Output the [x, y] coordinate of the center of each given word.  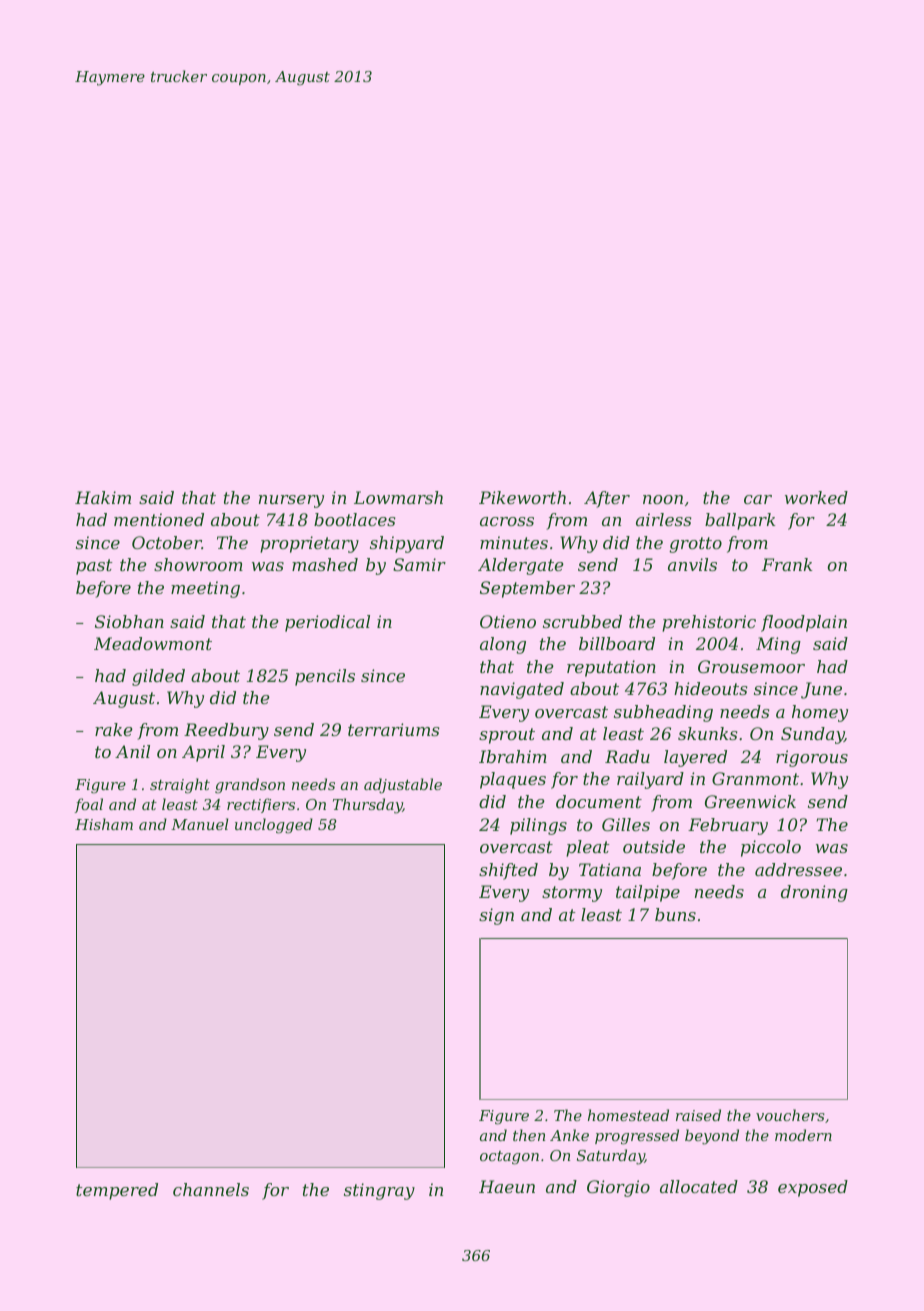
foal [89, 805]
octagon [509, 1158]
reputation [611, 668]
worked [816, 497]
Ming [778, 645]
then [529, 1135]
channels [211, 1189]
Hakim [103, 497]
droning [814, 893]
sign [496, 916]
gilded [158, 677]
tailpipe [648, 893]
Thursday [368, 806]
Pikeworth [522, 497]
